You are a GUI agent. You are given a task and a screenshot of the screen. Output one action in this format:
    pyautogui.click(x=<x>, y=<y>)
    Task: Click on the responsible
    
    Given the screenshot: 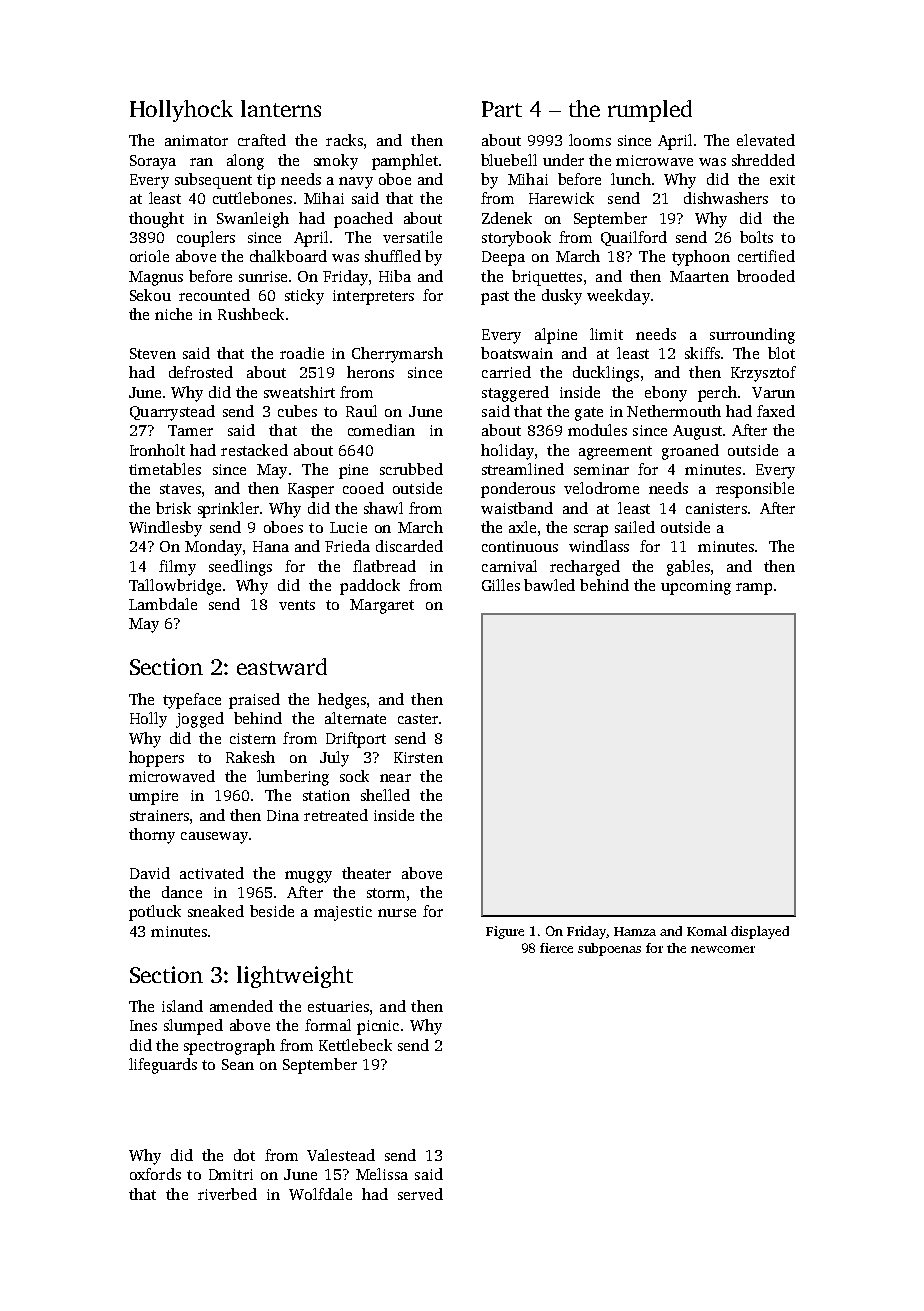 What is the action you would take?
    pyautogui.click(x=755, y=490)
